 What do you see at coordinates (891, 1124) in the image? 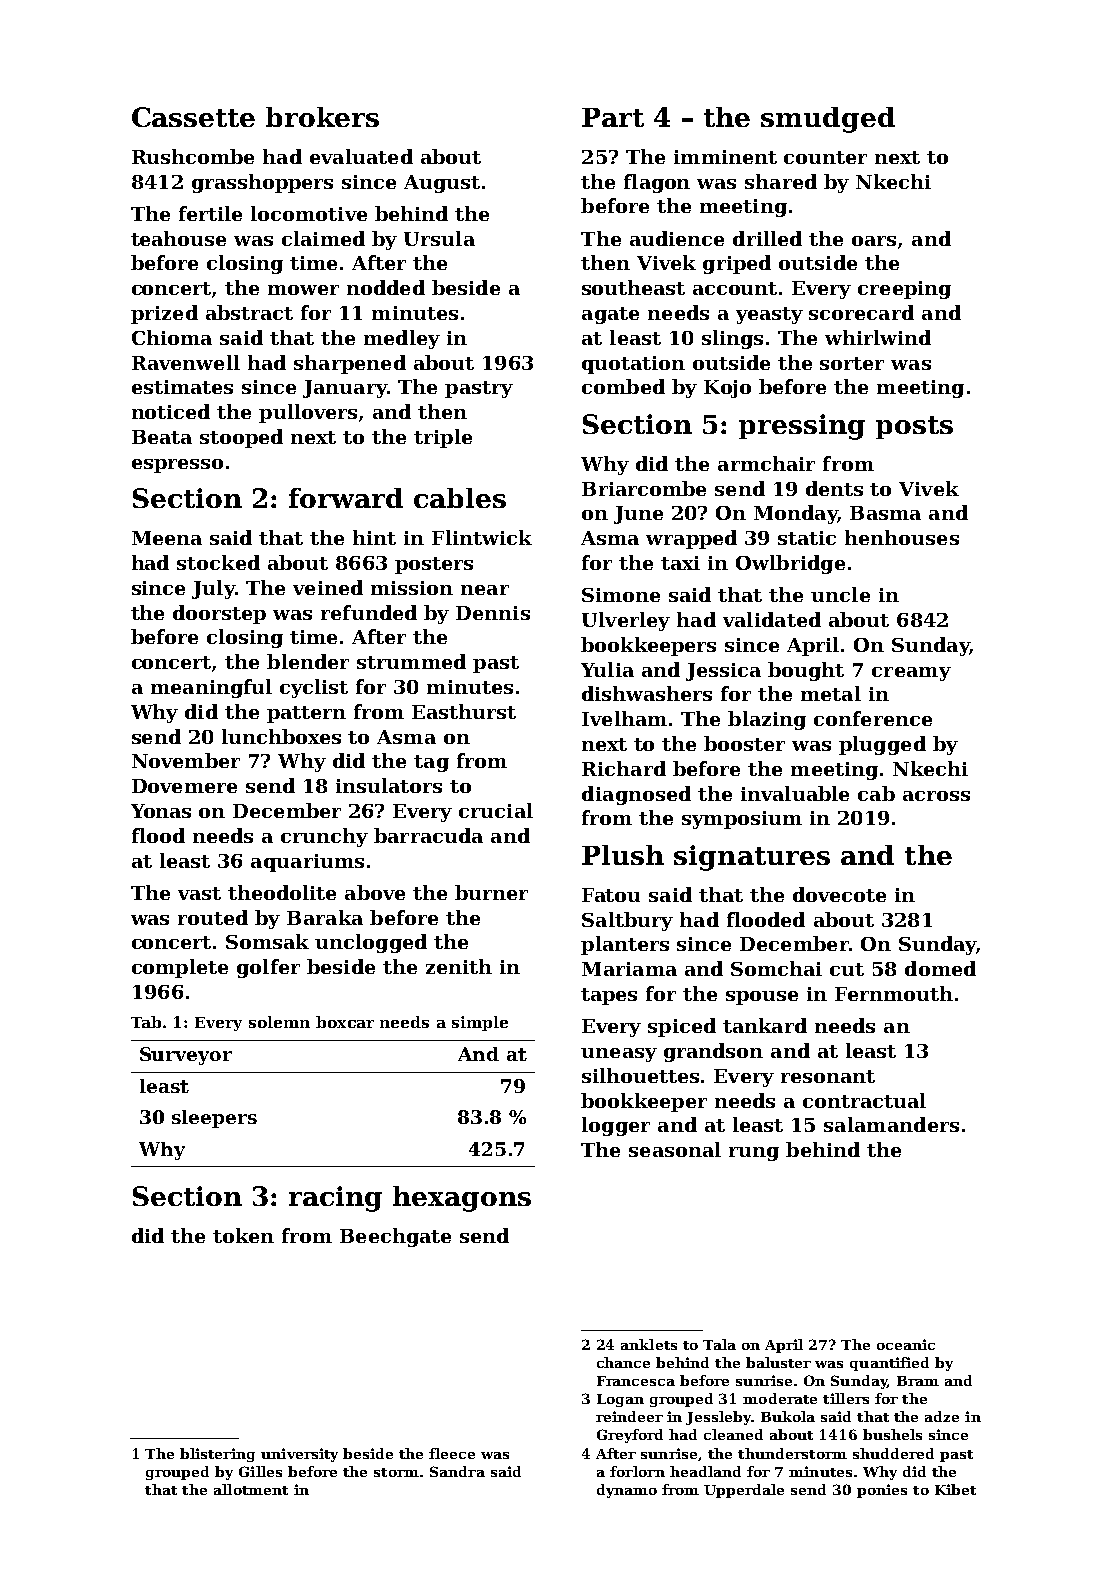
I see `salamanders` at bounding box center [891, 1124].
